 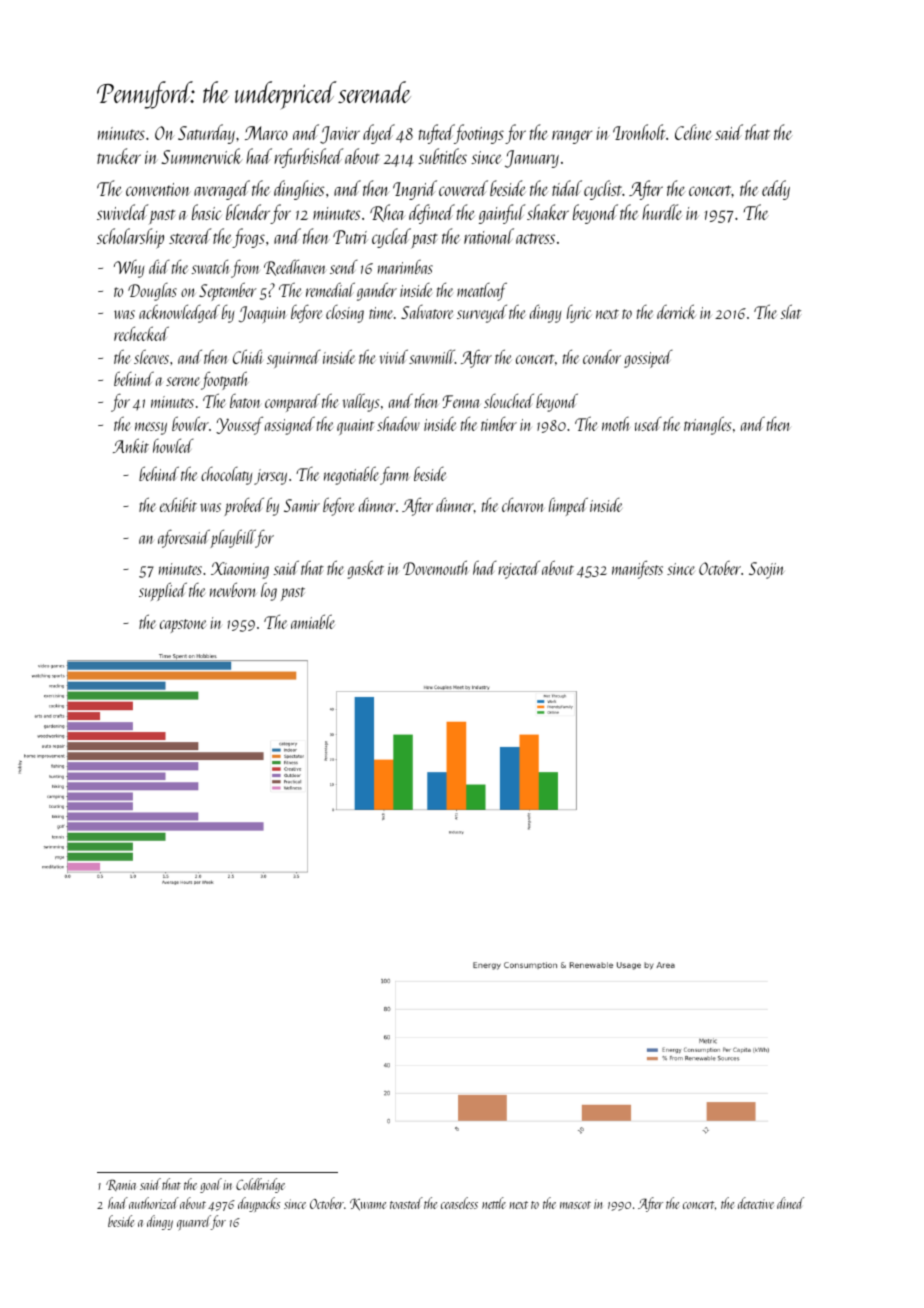 I want to click on rejected, so click(x=519, y=569).
